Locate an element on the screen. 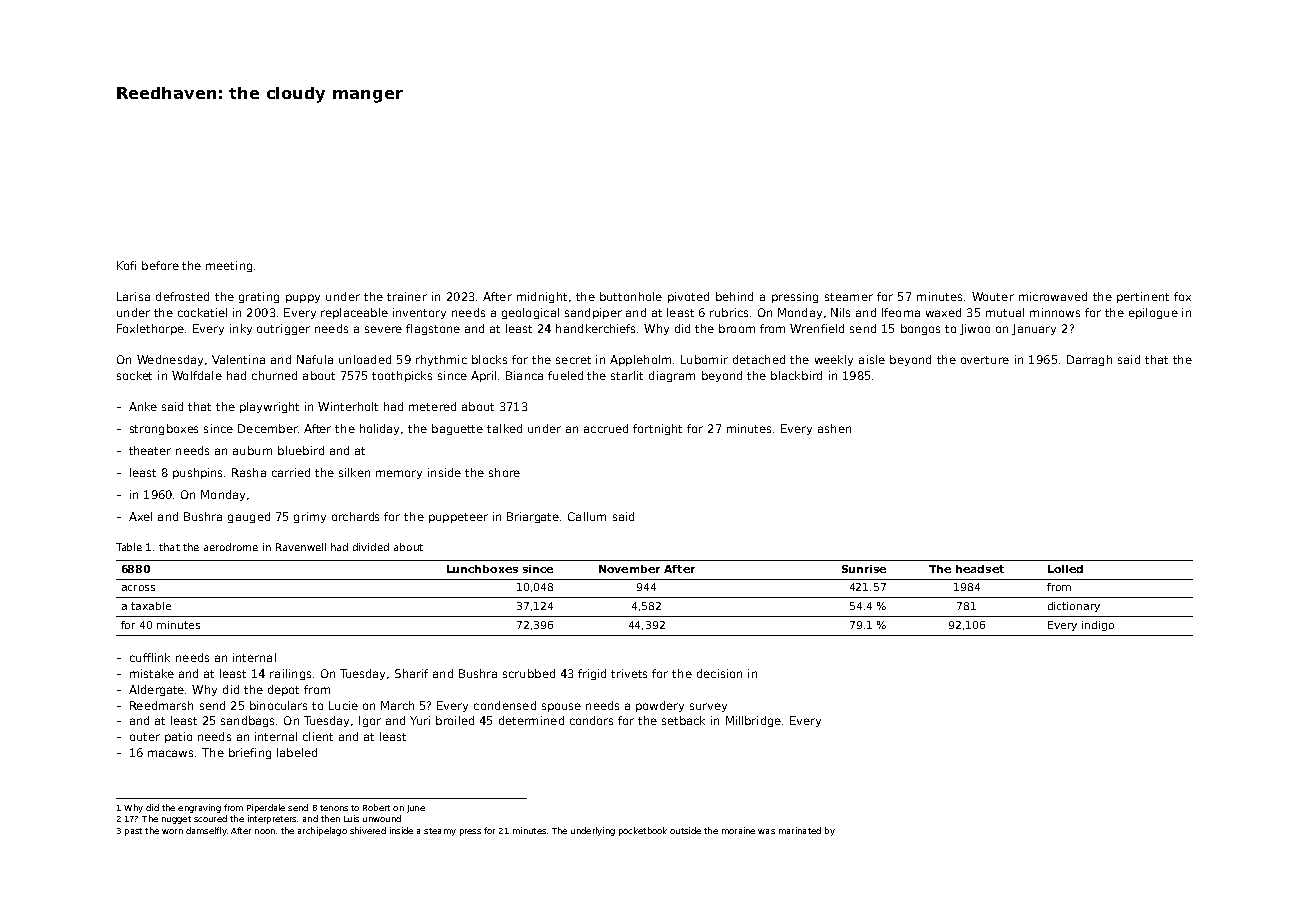 The image size is (1308, 924). engraving is located at coordinates (199, 808).
